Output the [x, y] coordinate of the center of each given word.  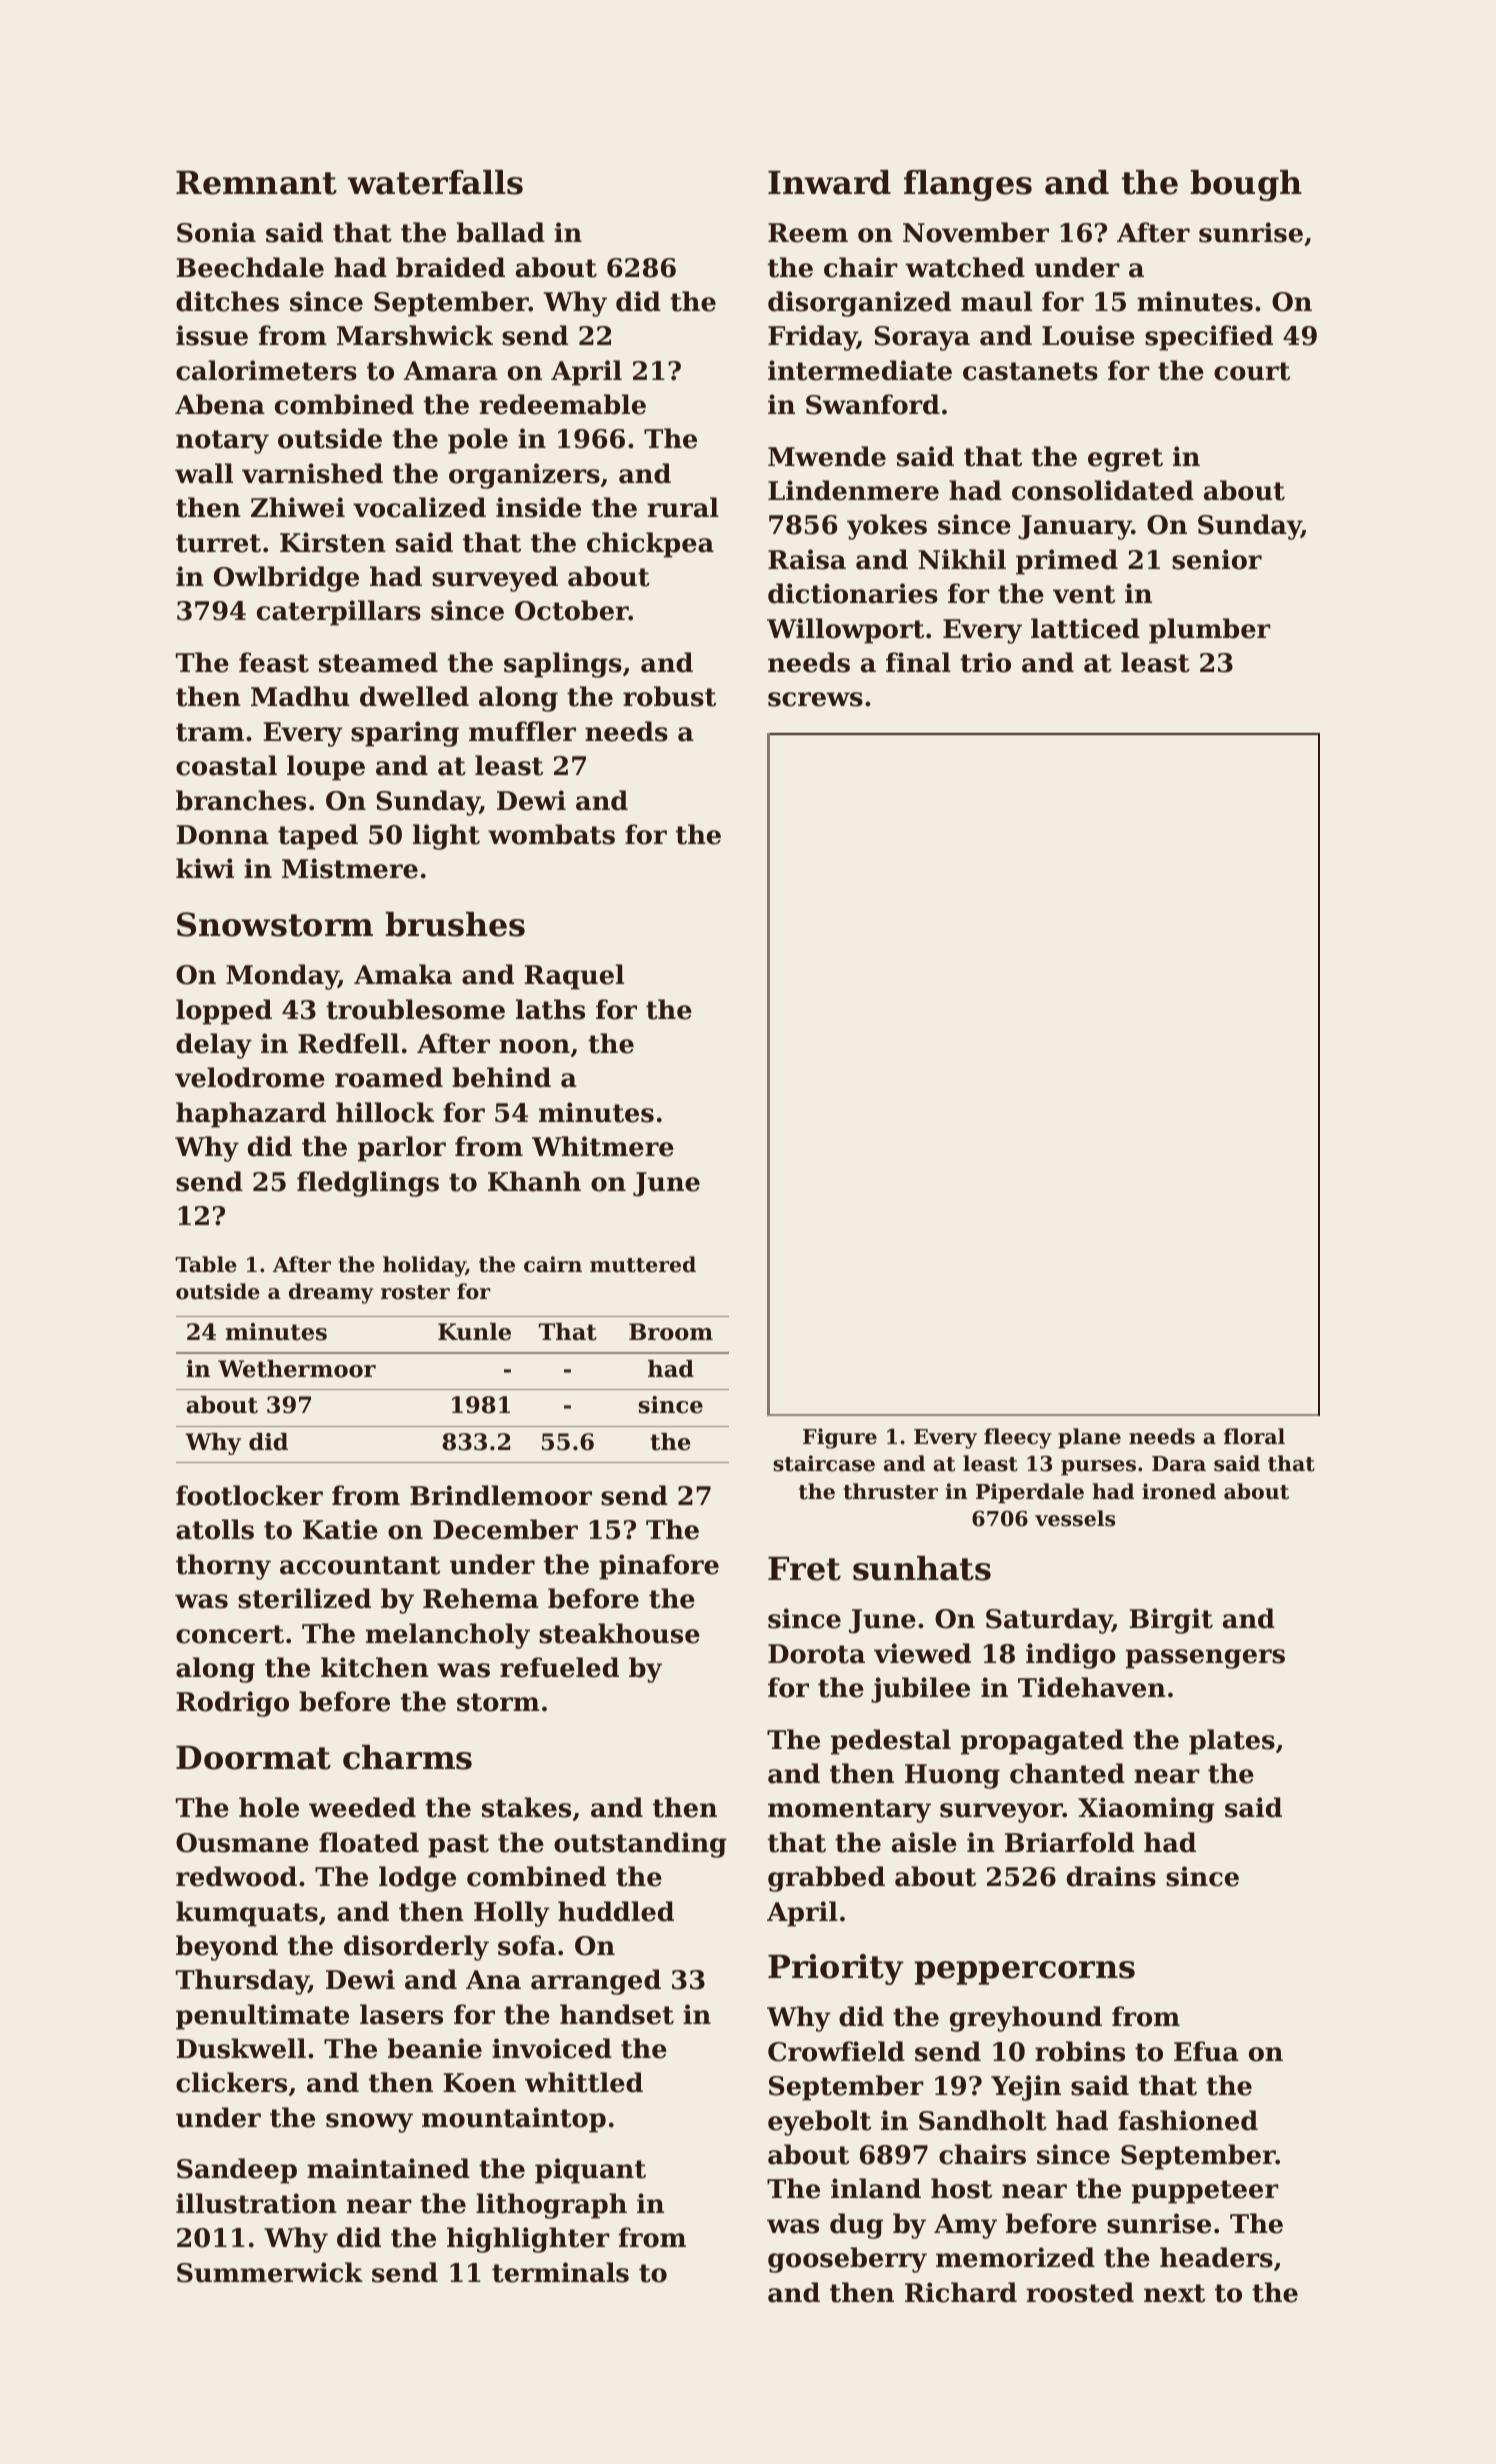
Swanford [873, 404]
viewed [922, 1653]
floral [1254, 1436]
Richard [961, 2292]
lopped [224, 1012]
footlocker [249, 1495]
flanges [968, 185]
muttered [643, 1264]
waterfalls [435, 182]
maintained [388, 2168]
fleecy [1018, 1438]
